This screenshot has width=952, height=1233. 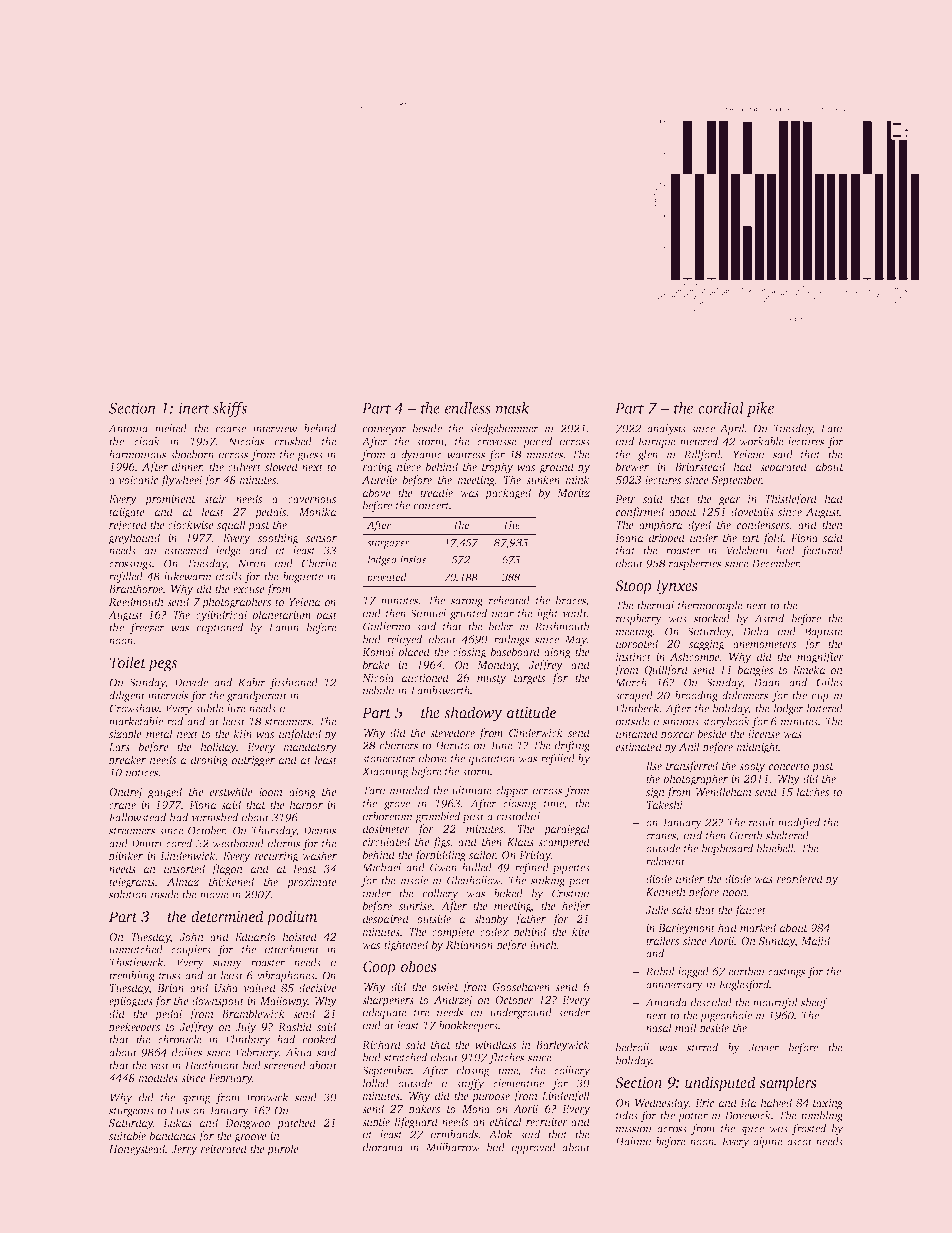 What do you see at coordinates (791, 500) in the screenshot?
I see `Thistleford` at bounding box center [791, 500].
